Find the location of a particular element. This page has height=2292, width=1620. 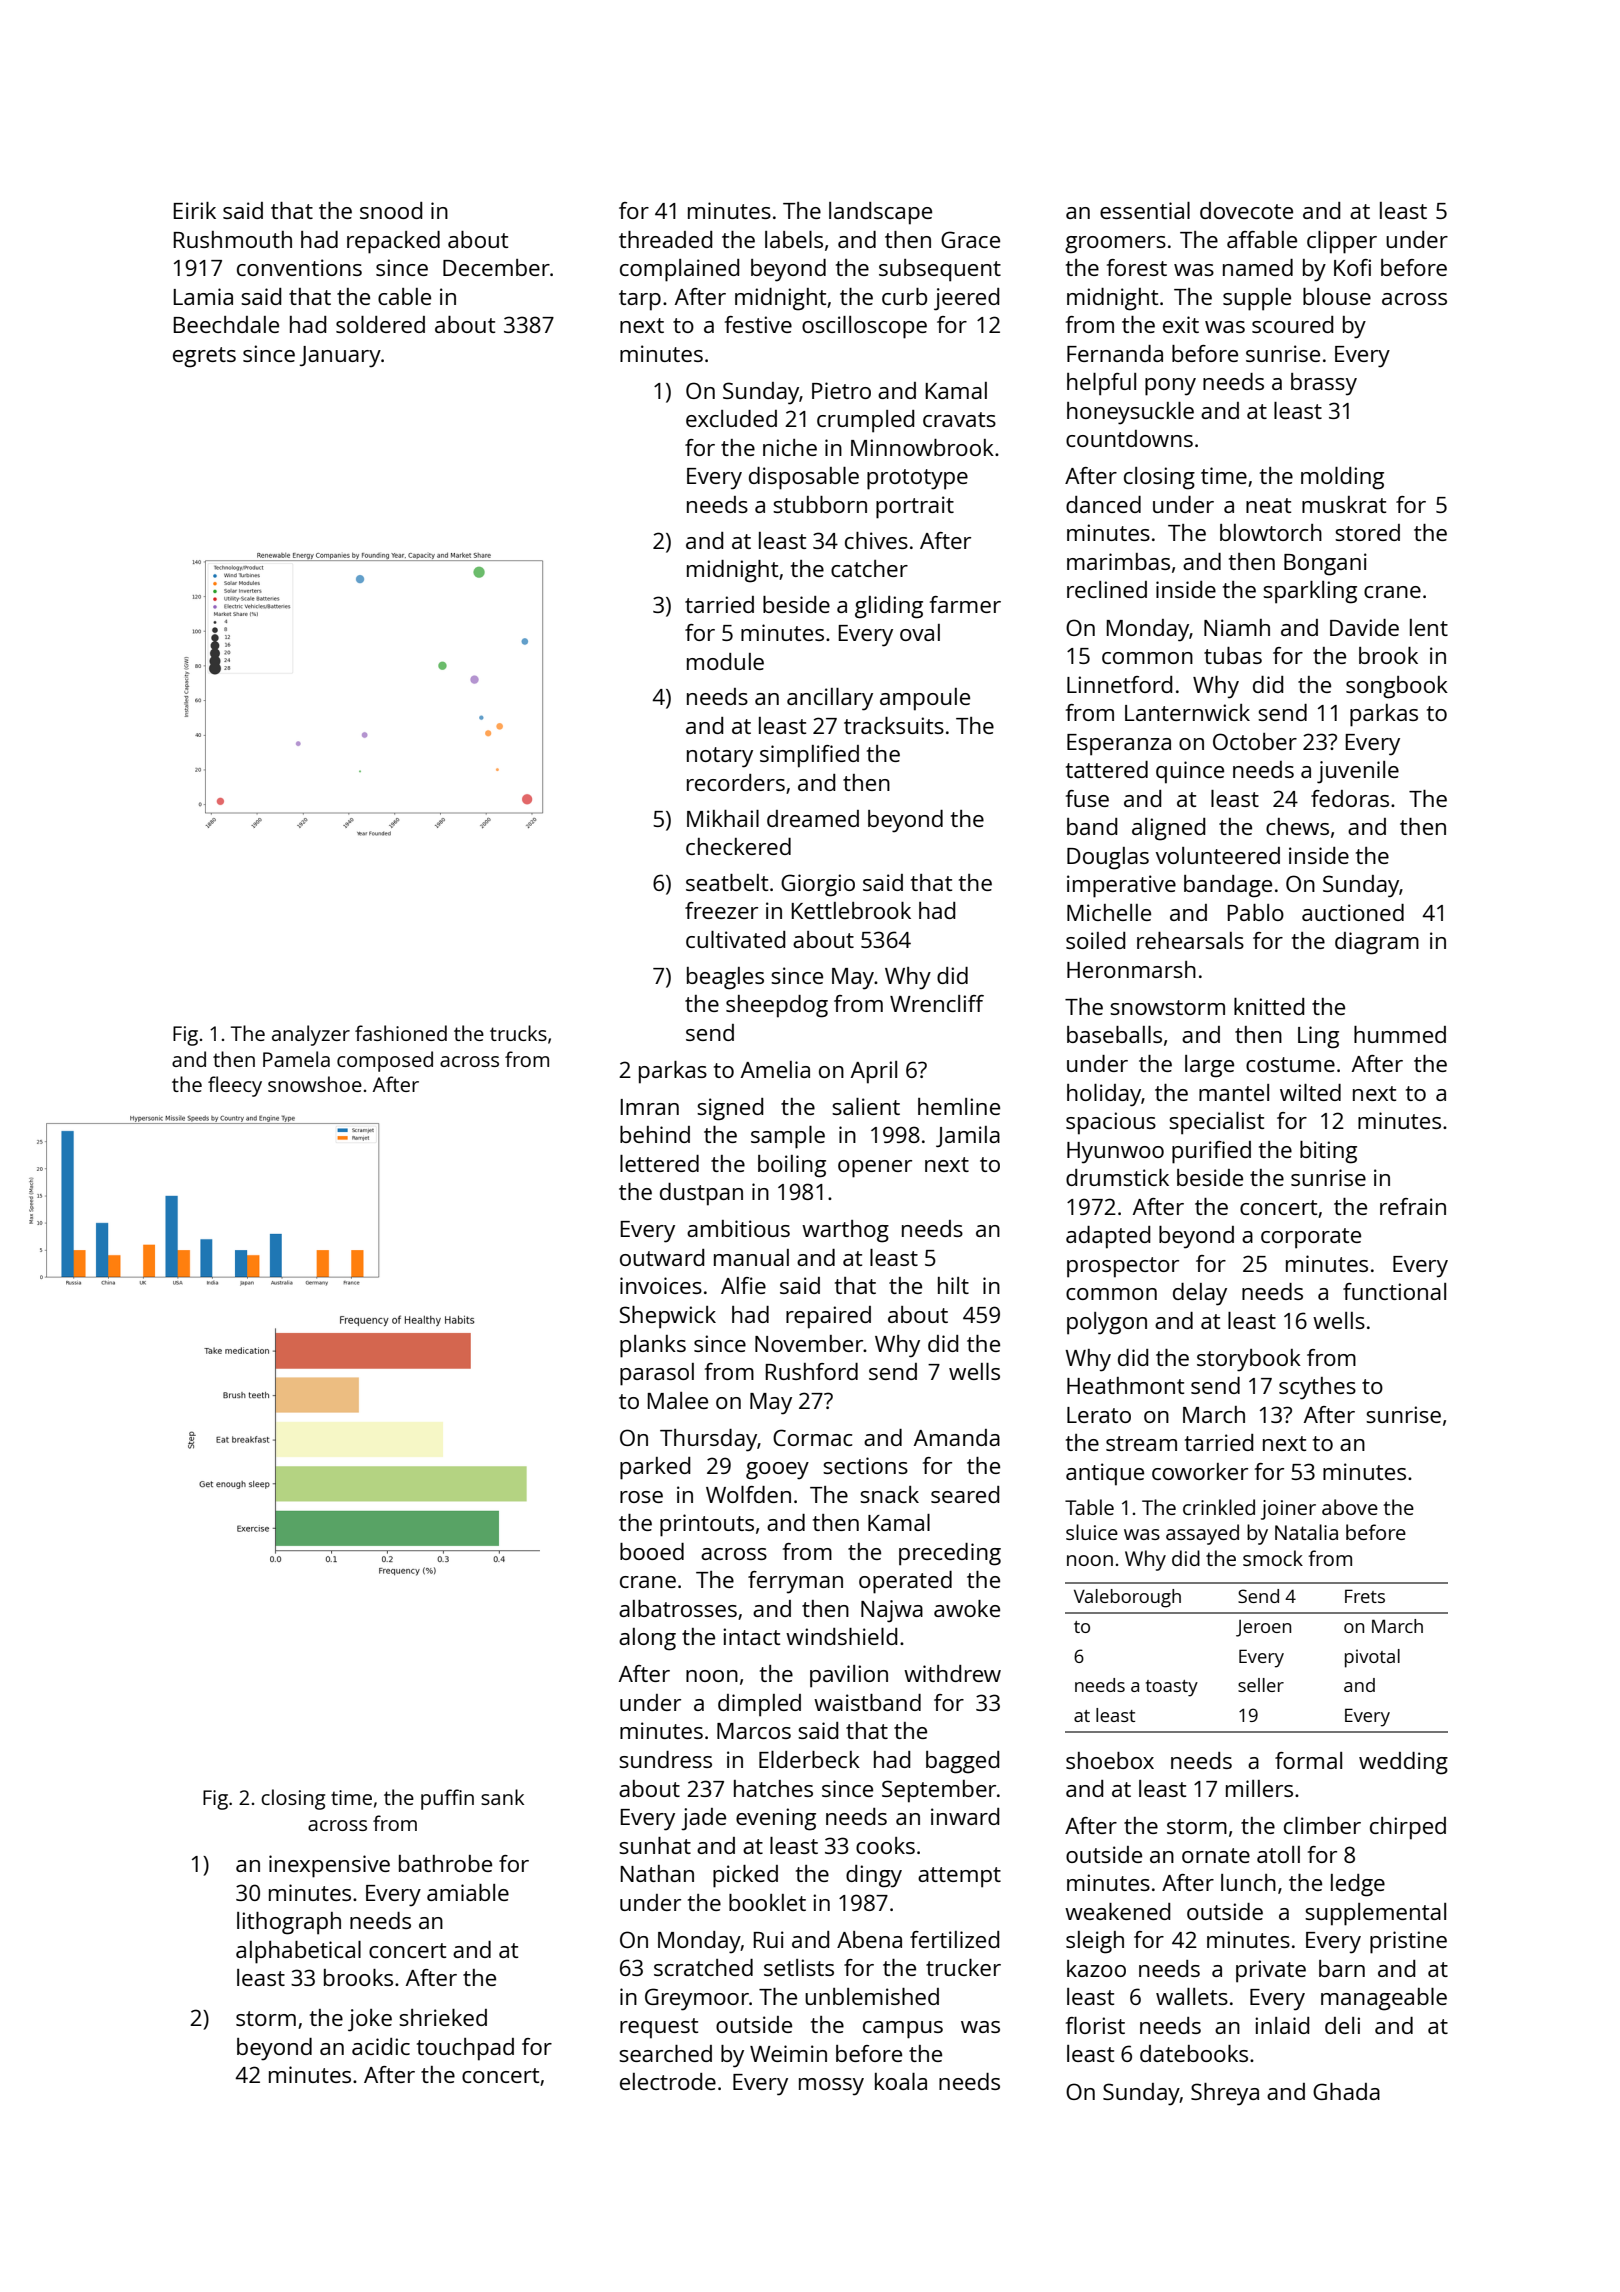

lettered is located at coordinates (659, 1163).
